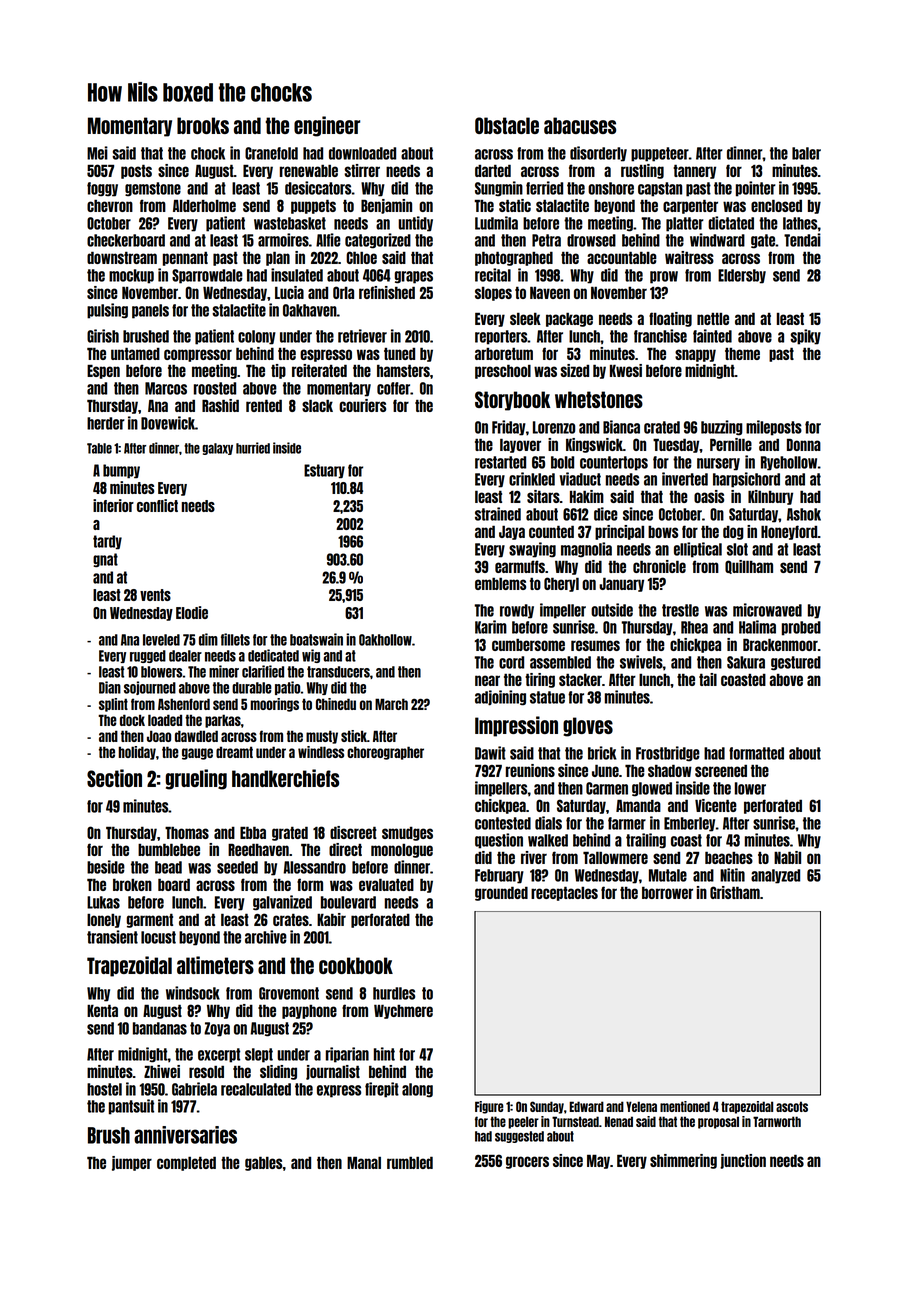 This image has height=1316, width=908. I want to click on engineer, so click(327, 126).
